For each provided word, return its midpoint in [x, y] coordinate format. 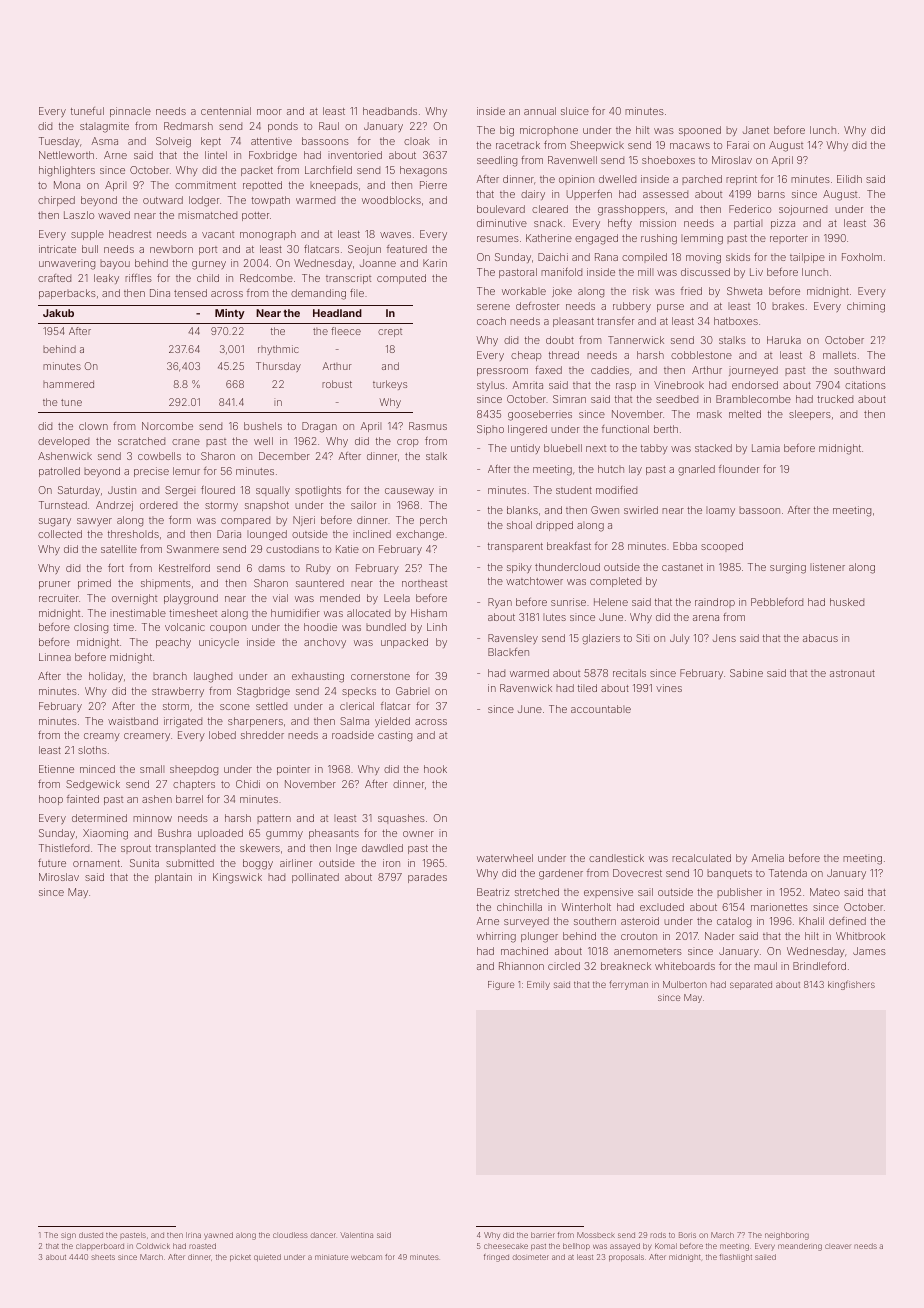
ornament [96, 863]
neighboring [787, 1236]
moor [269, 112]
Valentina [356, 1235]
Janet [756, 130]
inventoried [355, 155]
